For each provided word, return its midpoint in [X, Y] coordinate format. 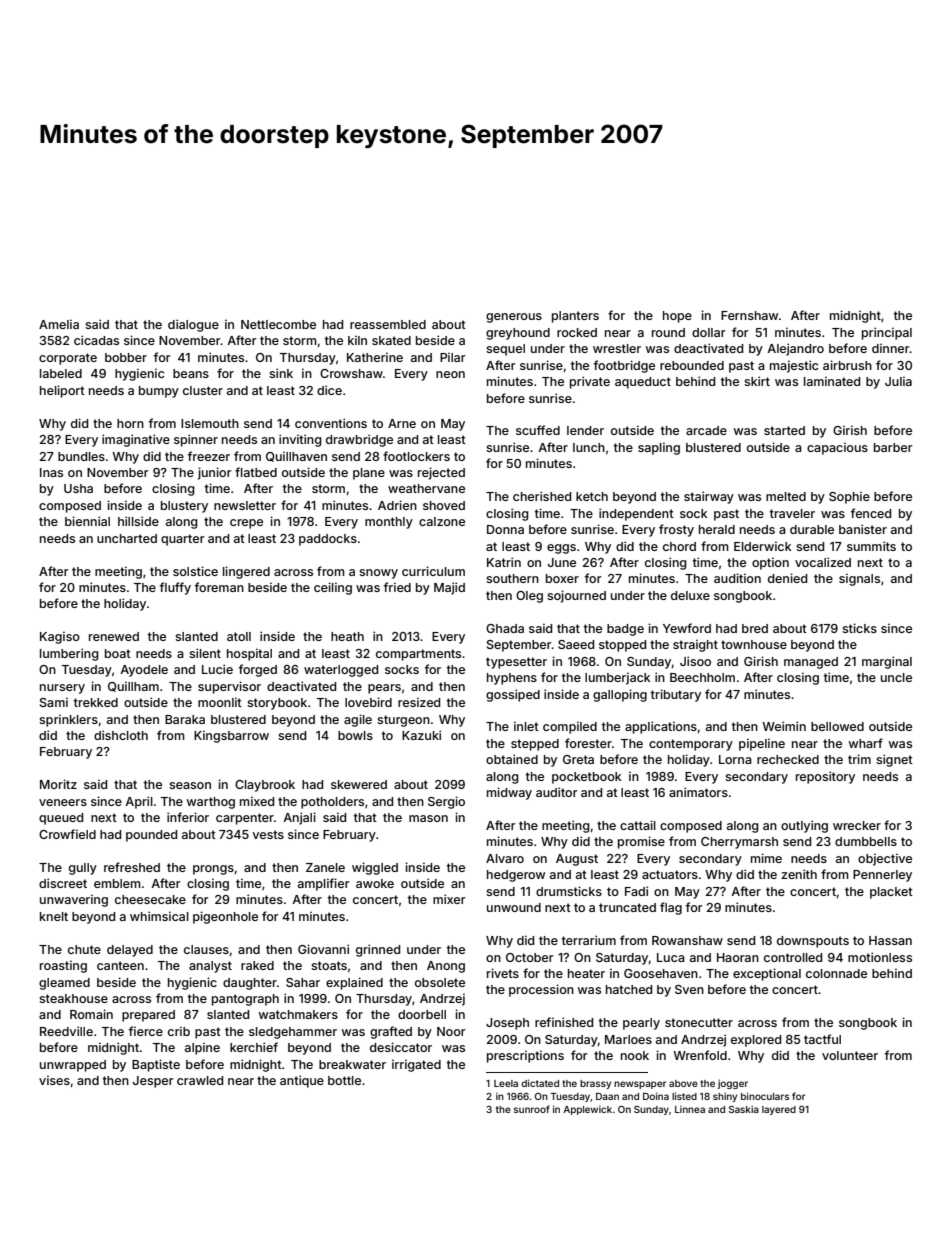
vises [54, 1080]
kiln [357, 340]
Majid [449, 588]
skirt [757, 381]
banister [863, 529]
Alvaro [505, 858]
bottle [344, 1080]
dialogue [193, 325]
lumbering [69, 654]
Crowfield [67, 834]
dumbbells [866, 841]
